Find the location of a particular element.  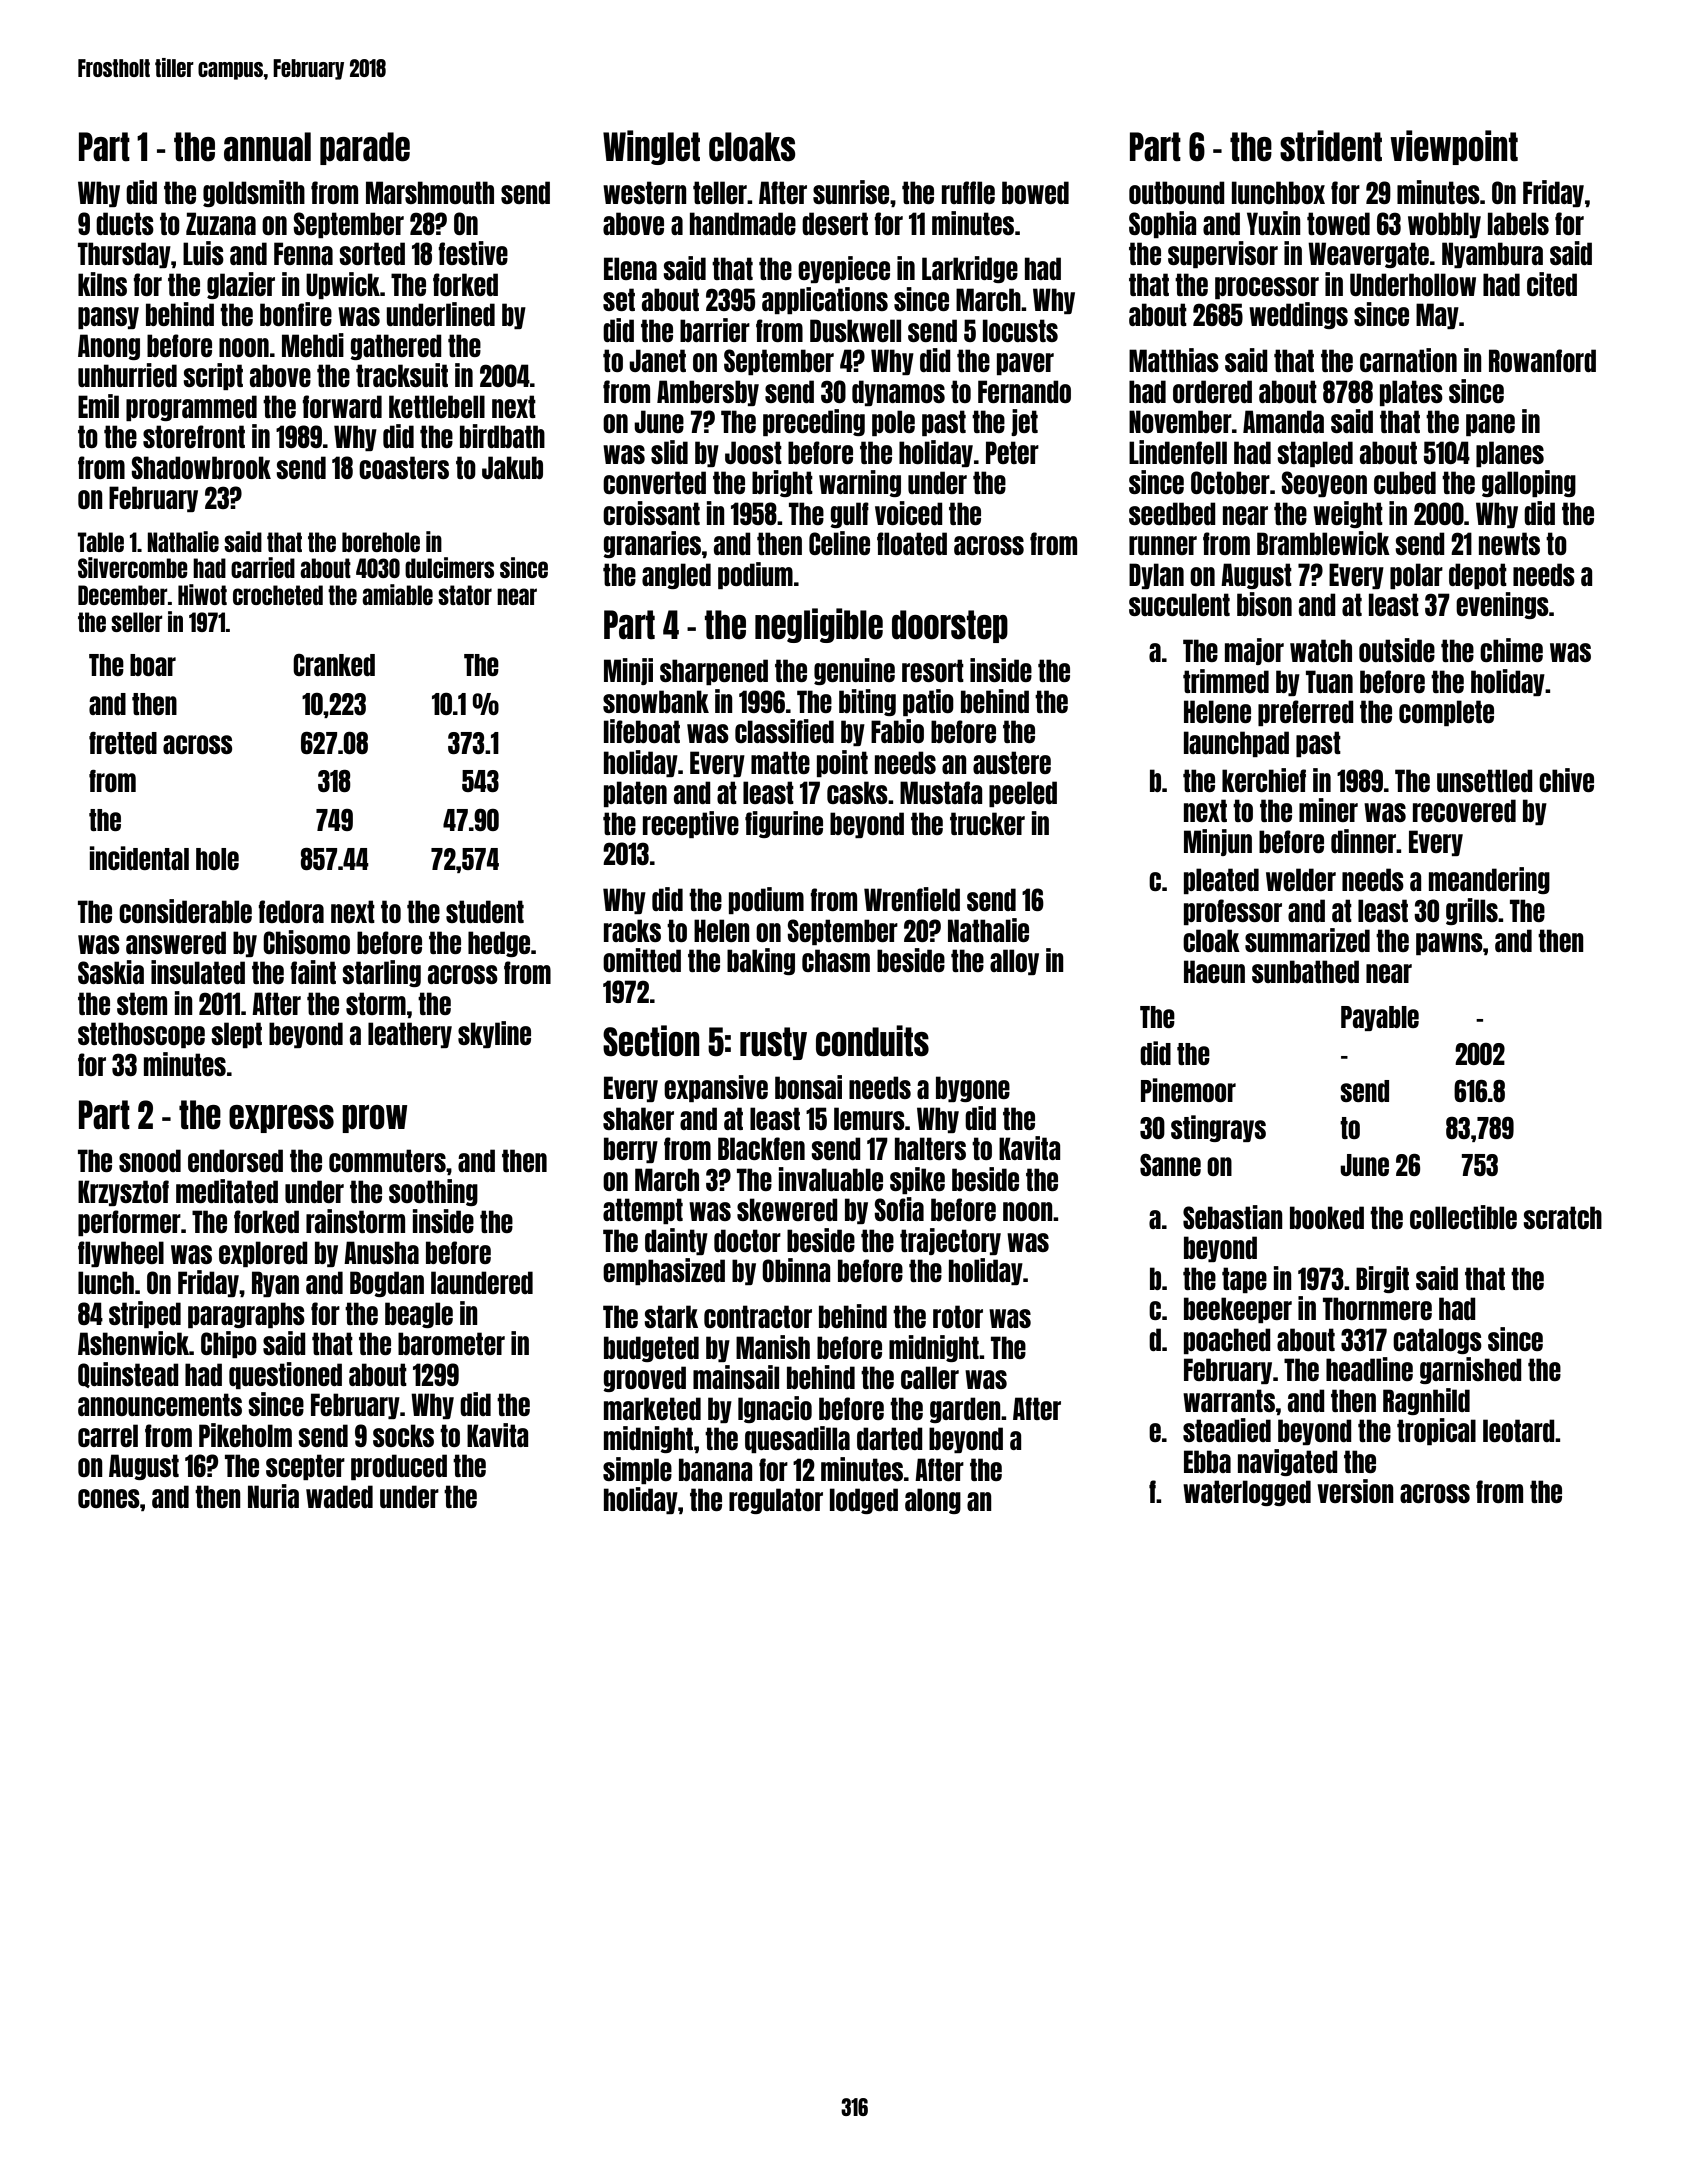

Fenna is located at coordinates (303, 253).
